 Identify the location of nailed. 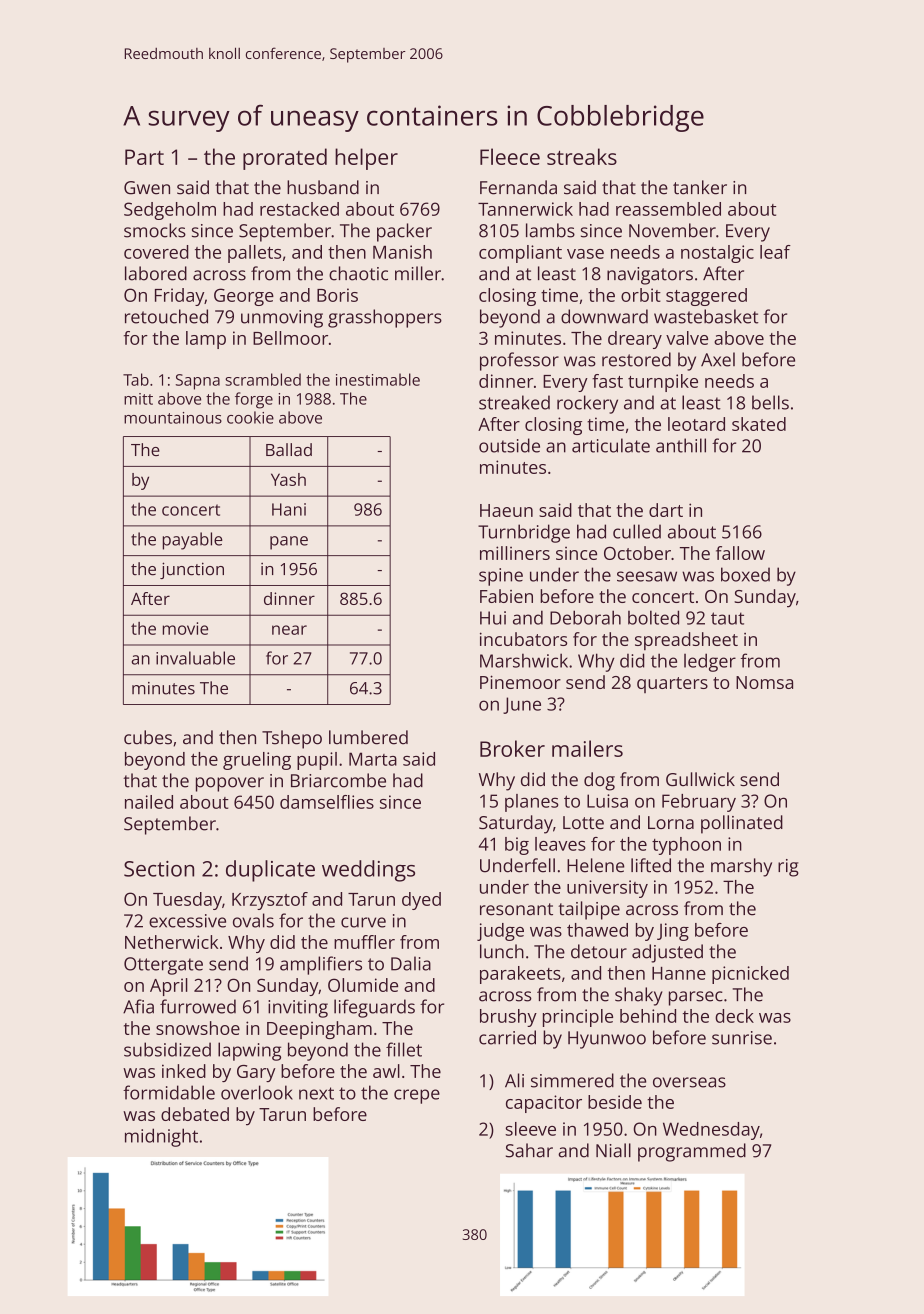
(149, 802).
